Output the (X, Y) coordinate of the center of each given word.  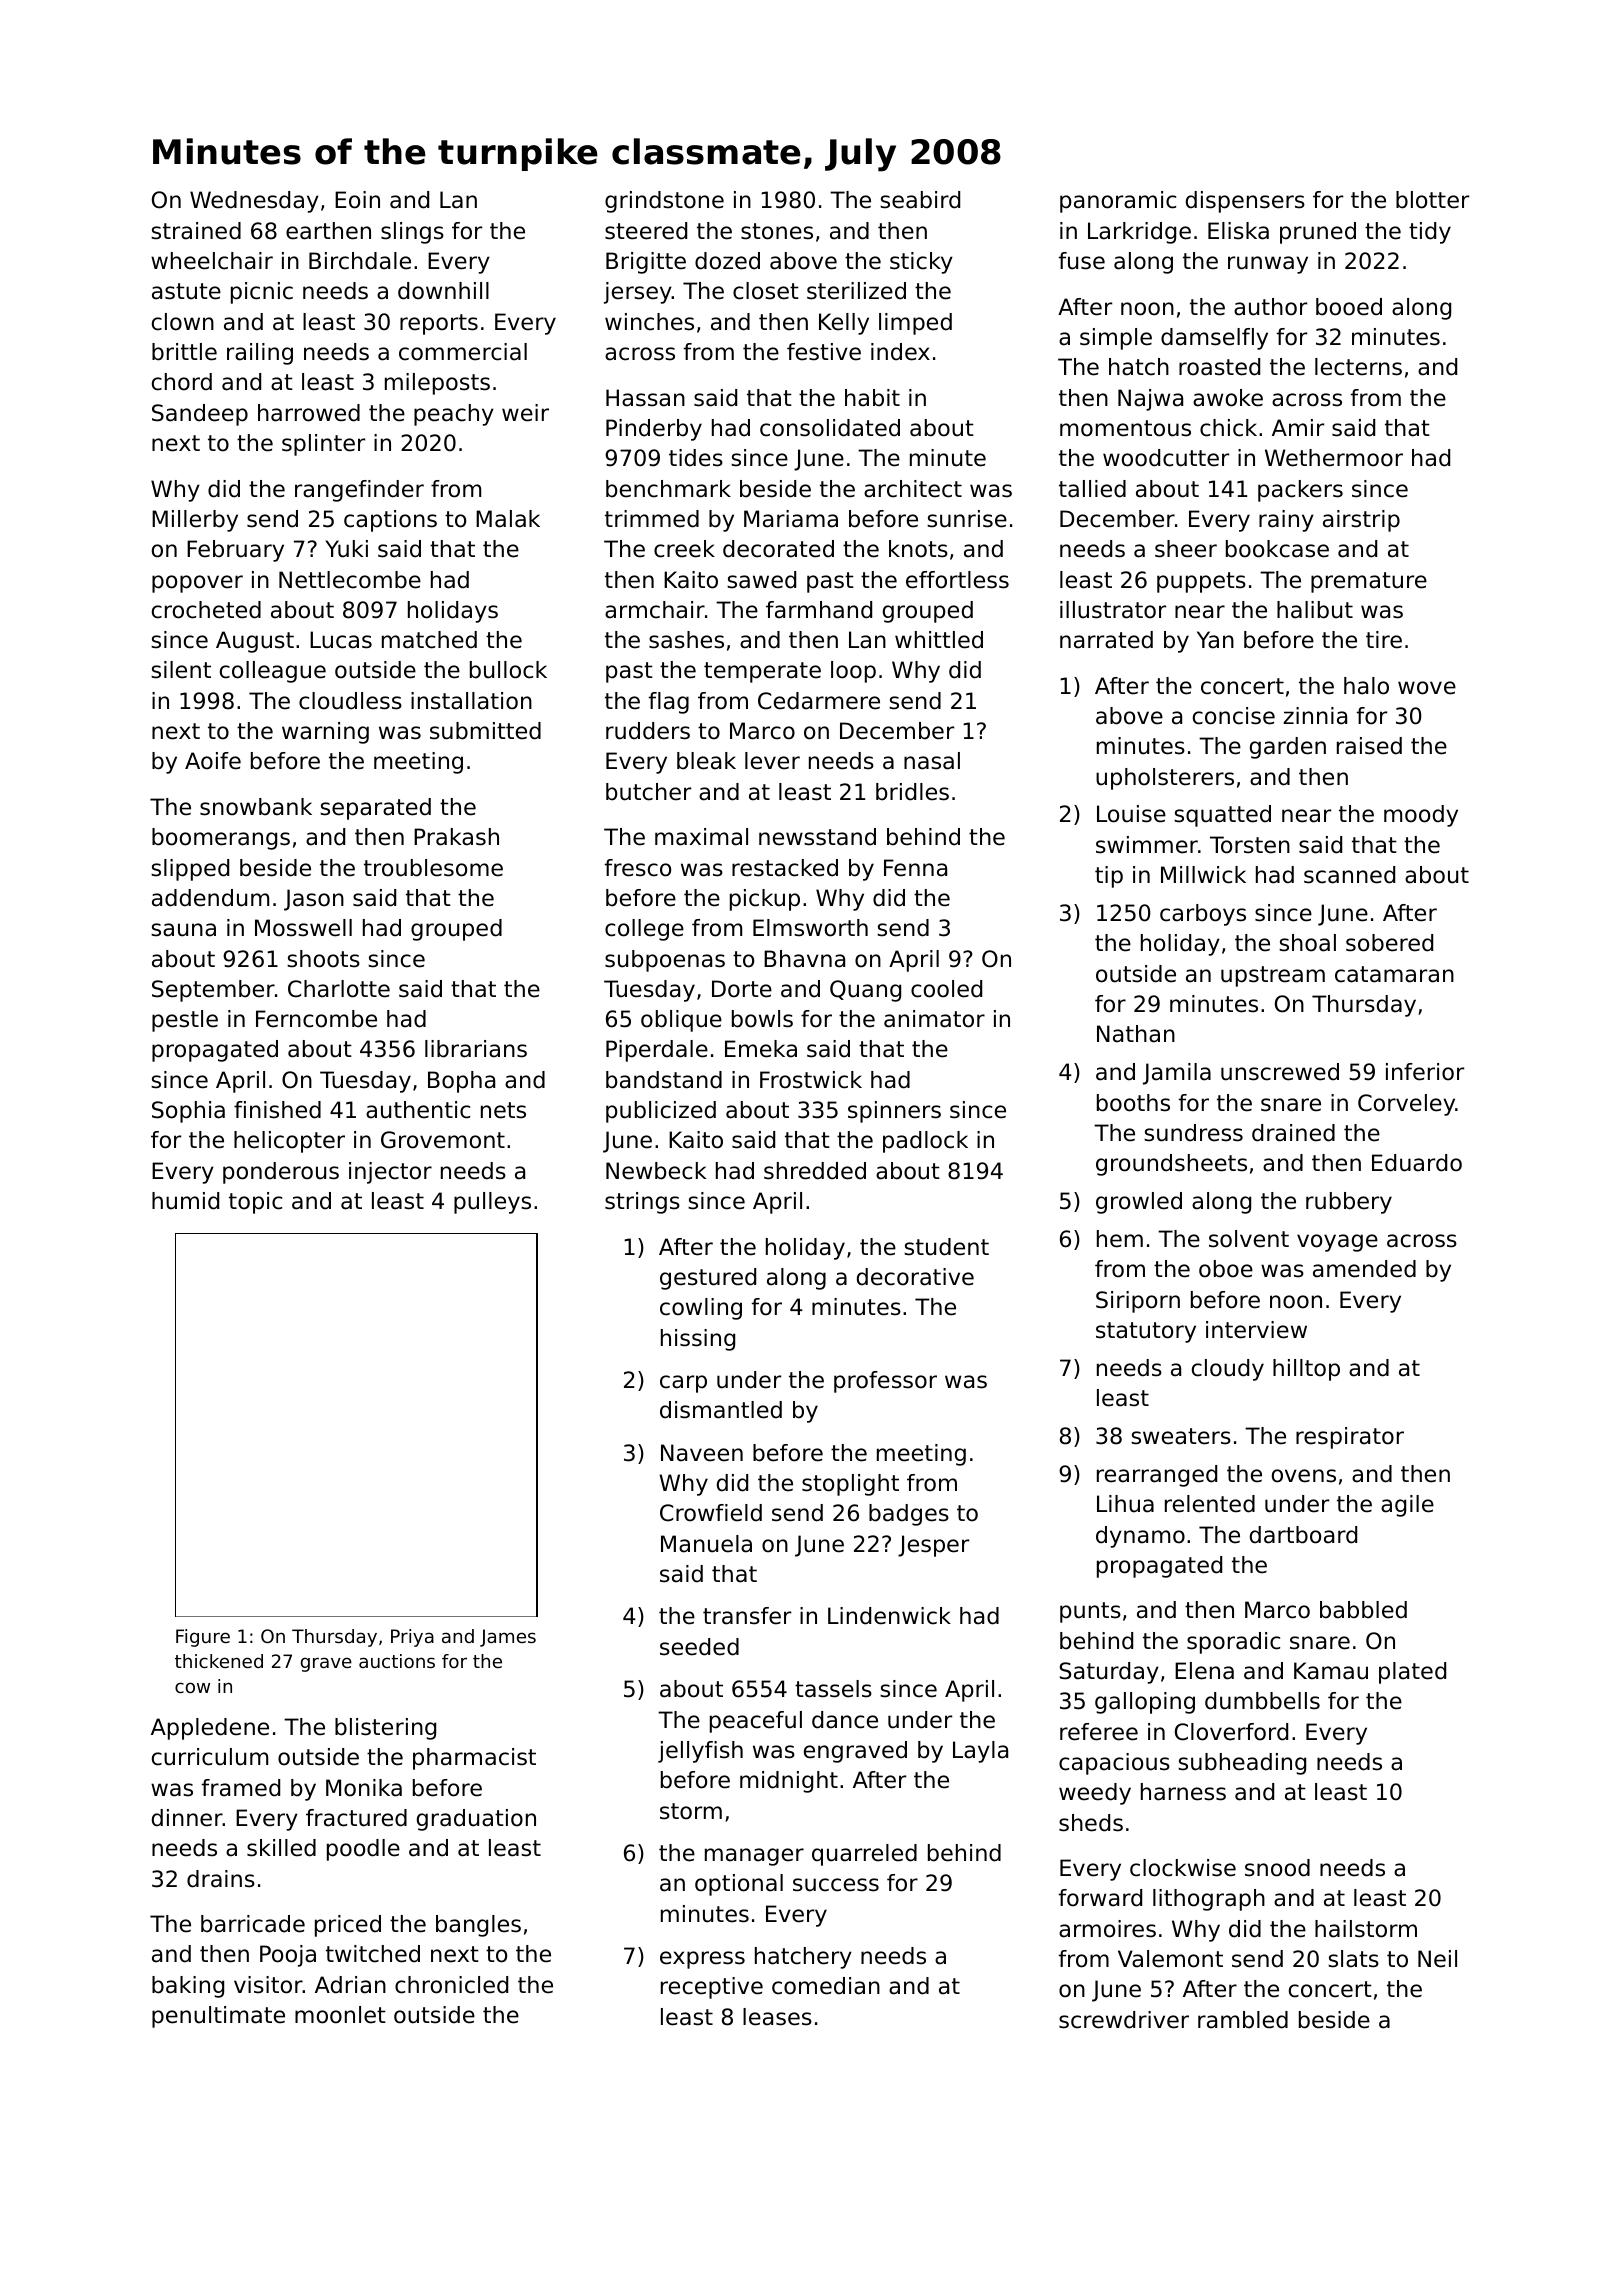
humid (185, 1201)
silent (181, 670)
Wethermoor (1334, 458)
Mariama (791, 519)
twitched (373, 1954)
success (836, 1885)
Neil (1437, 1959)
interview (1256, 1330)
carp (683, 1384)
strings (642, 1203)
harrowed (309, 413)
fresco (638, 868)
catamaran (1394, 974)
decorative (915, 1277)
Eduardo (1417, 1163)
